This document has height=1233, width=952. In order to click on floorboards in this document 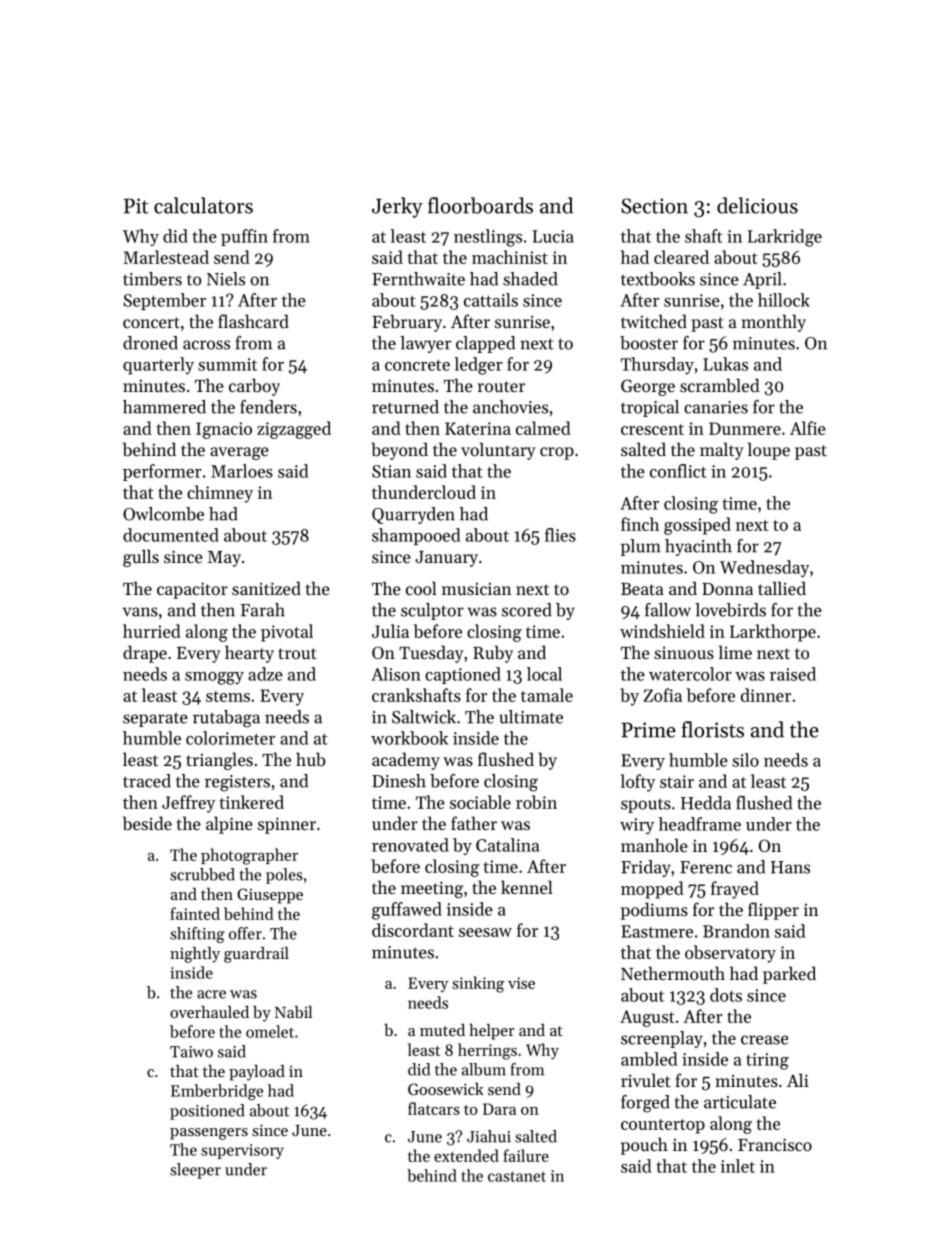, I will do `click(480, 205)`.
